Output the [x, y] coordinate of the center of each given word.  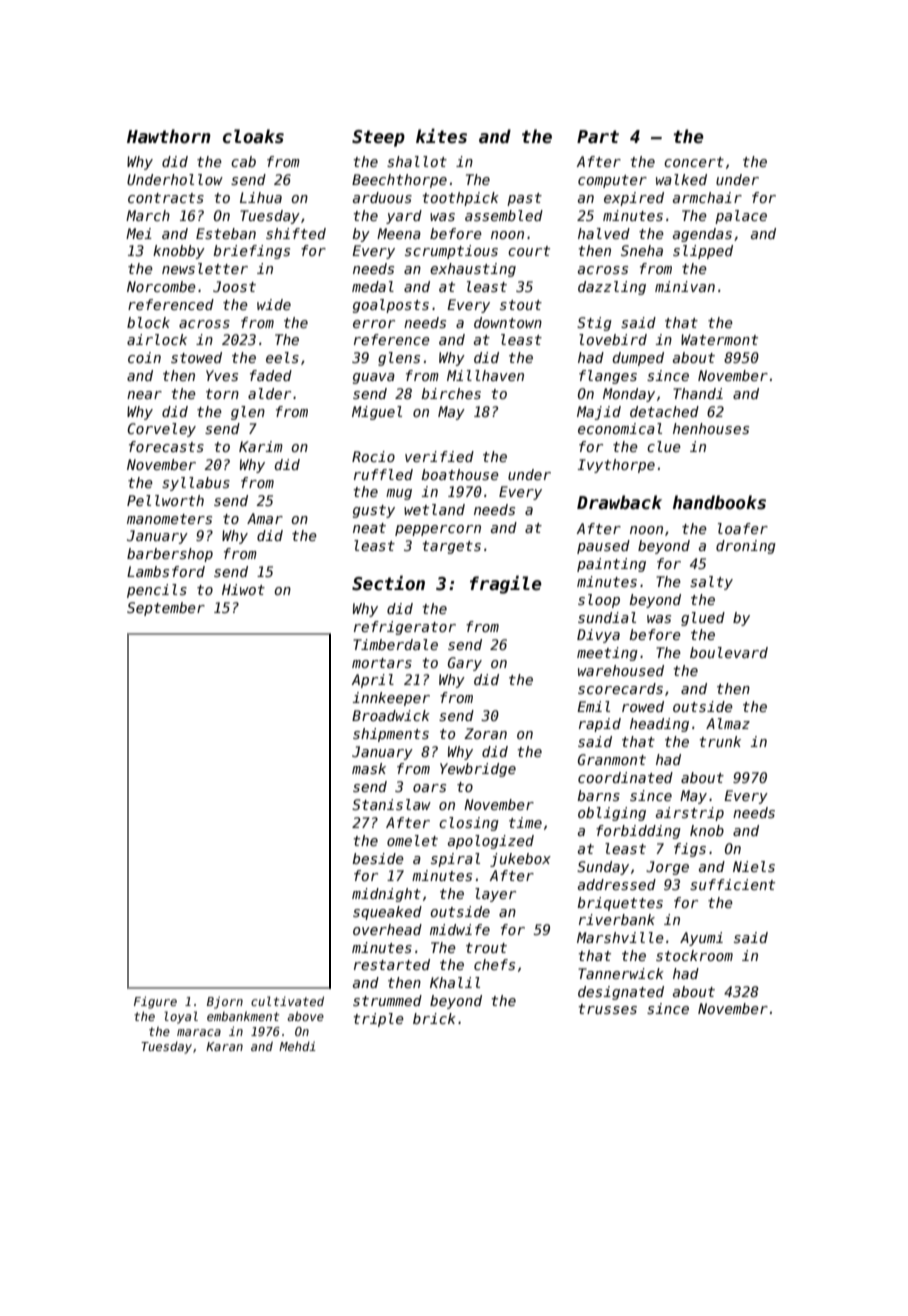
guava [374, 378]
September [166, 609]
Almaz [728, 723]
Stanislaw [391, 804]
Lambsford [166, 571]
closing [469, 824]
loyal [181, 1017]
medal [373, 286]
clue [664, 446]
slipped [703, 252]
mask [369, 768]
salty [711, 583]
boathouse [460, 474]
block [148, 322]
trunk [720, 741]
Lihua [261, 197]
